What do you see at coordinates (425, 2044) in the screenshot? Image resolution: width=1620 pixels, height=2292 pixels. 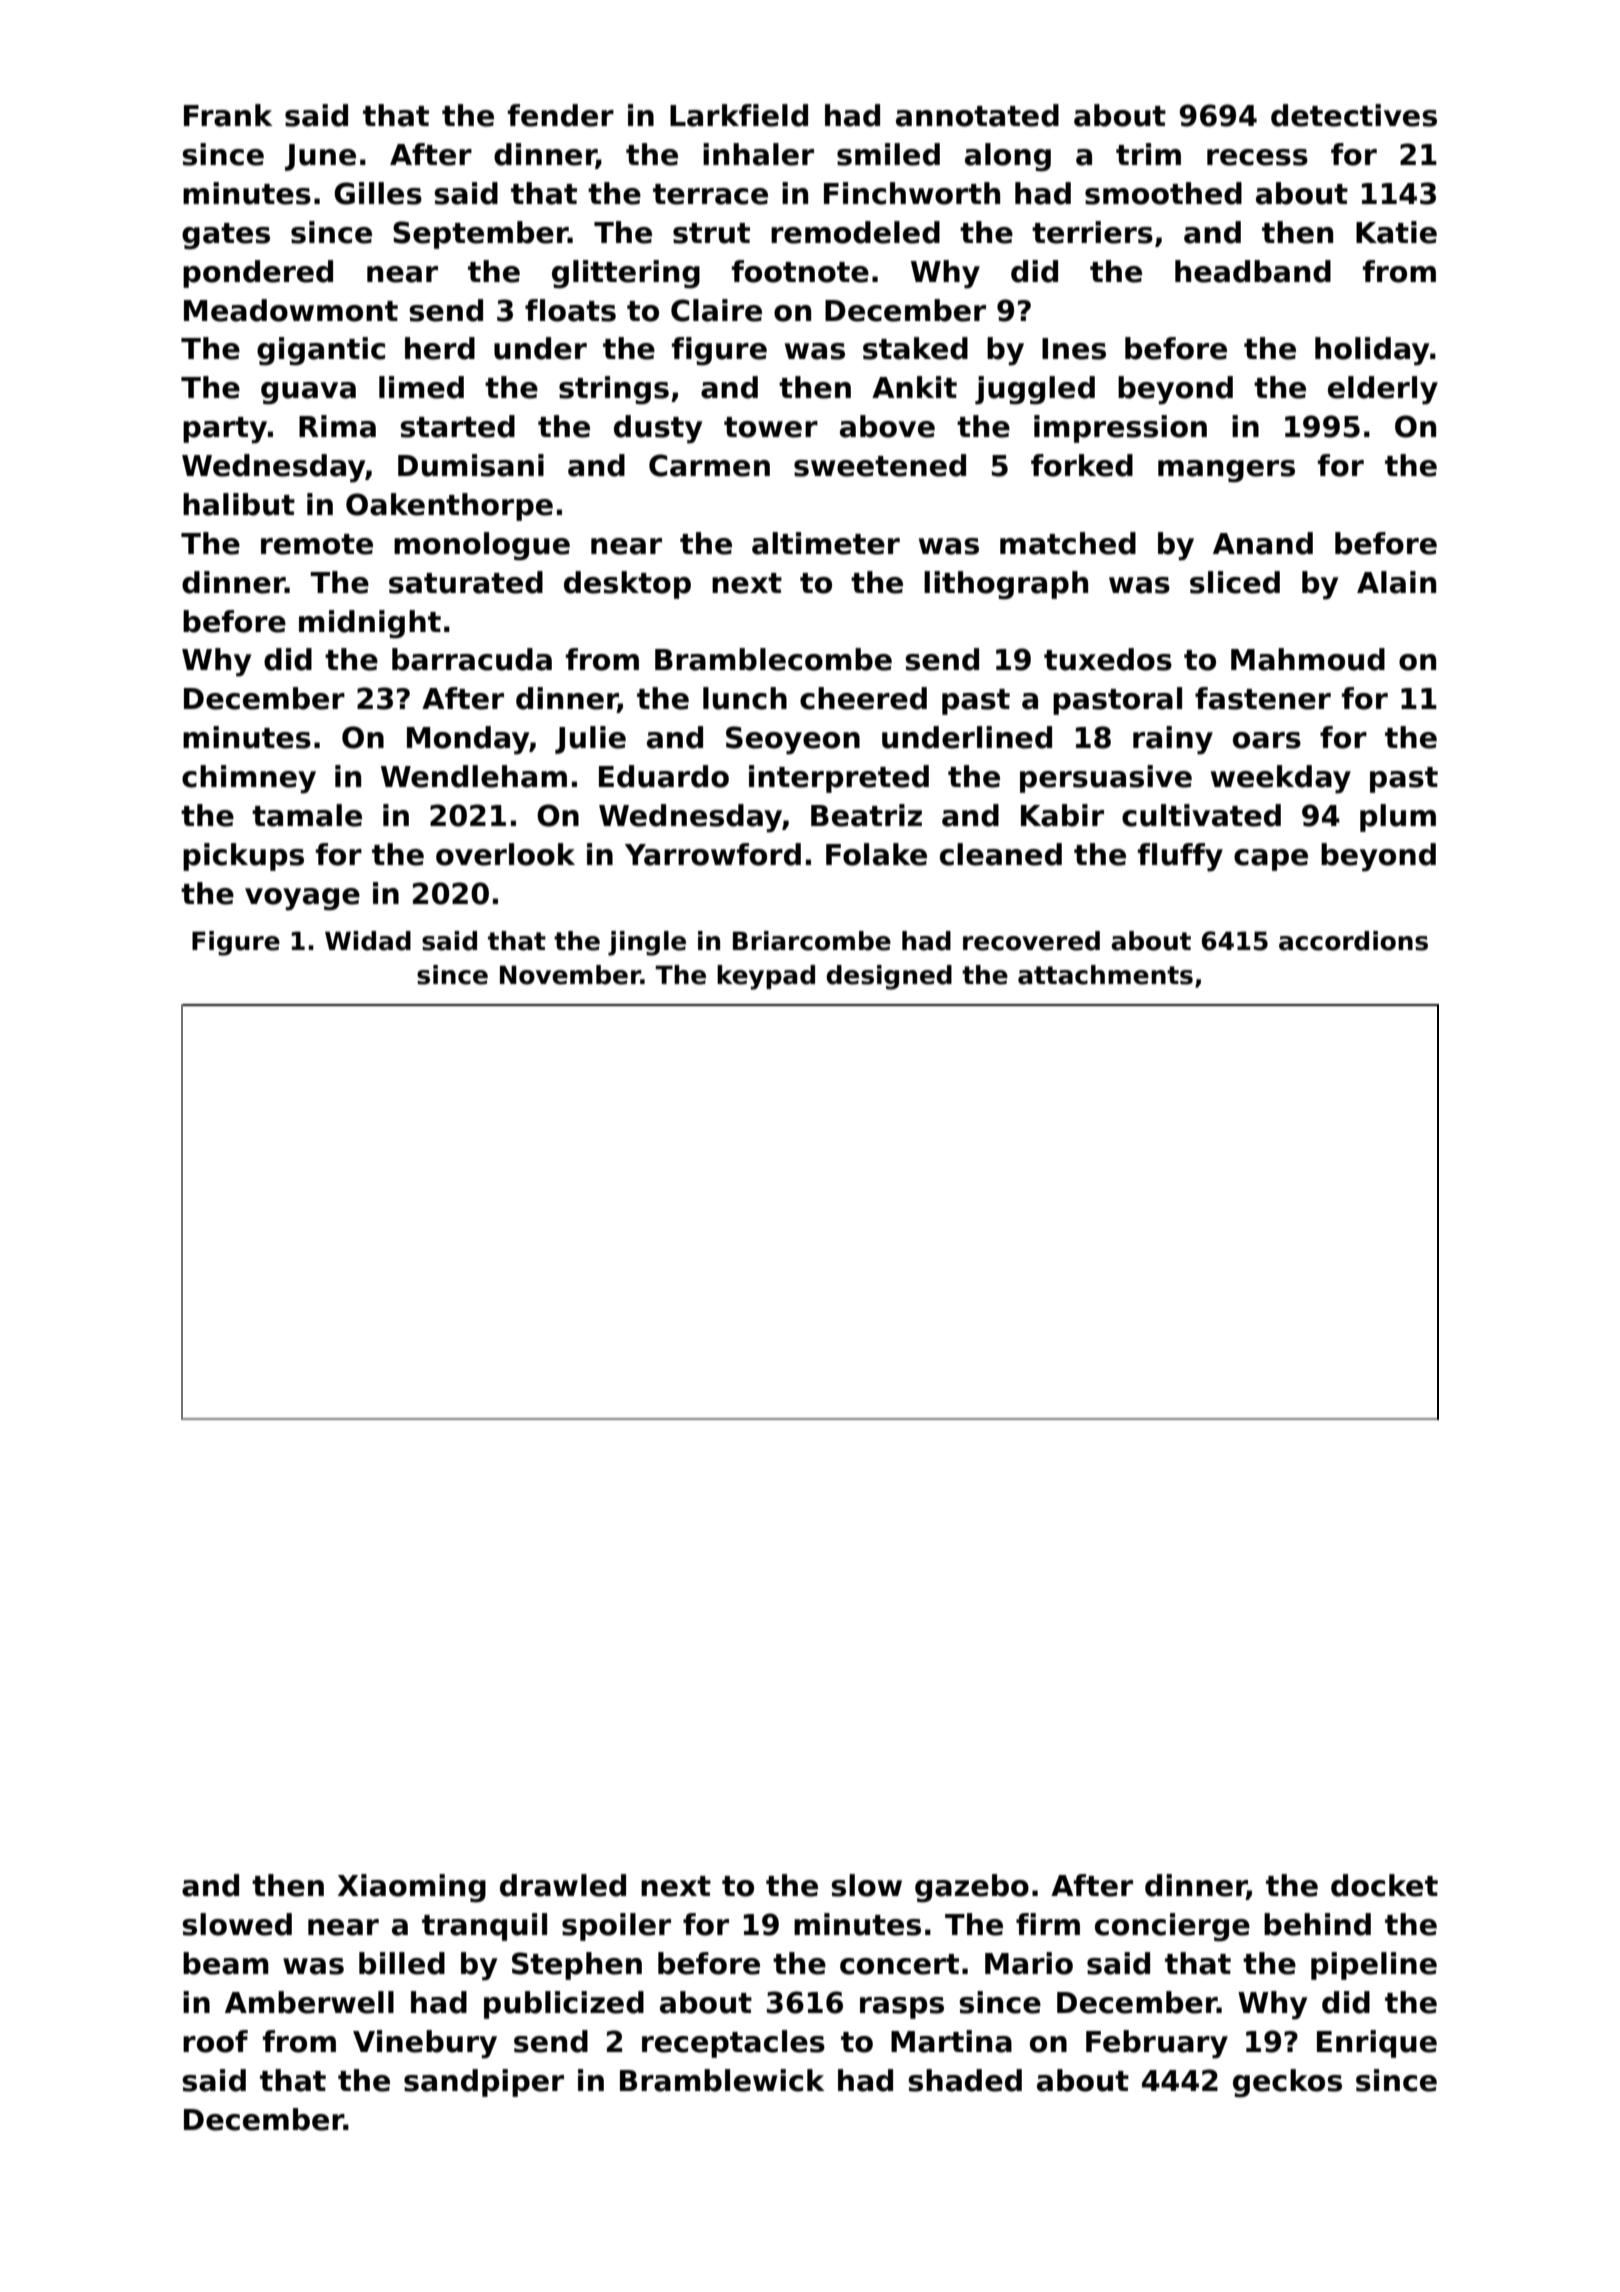 I see `Vinebury` at bounding box center [425, 2044].
